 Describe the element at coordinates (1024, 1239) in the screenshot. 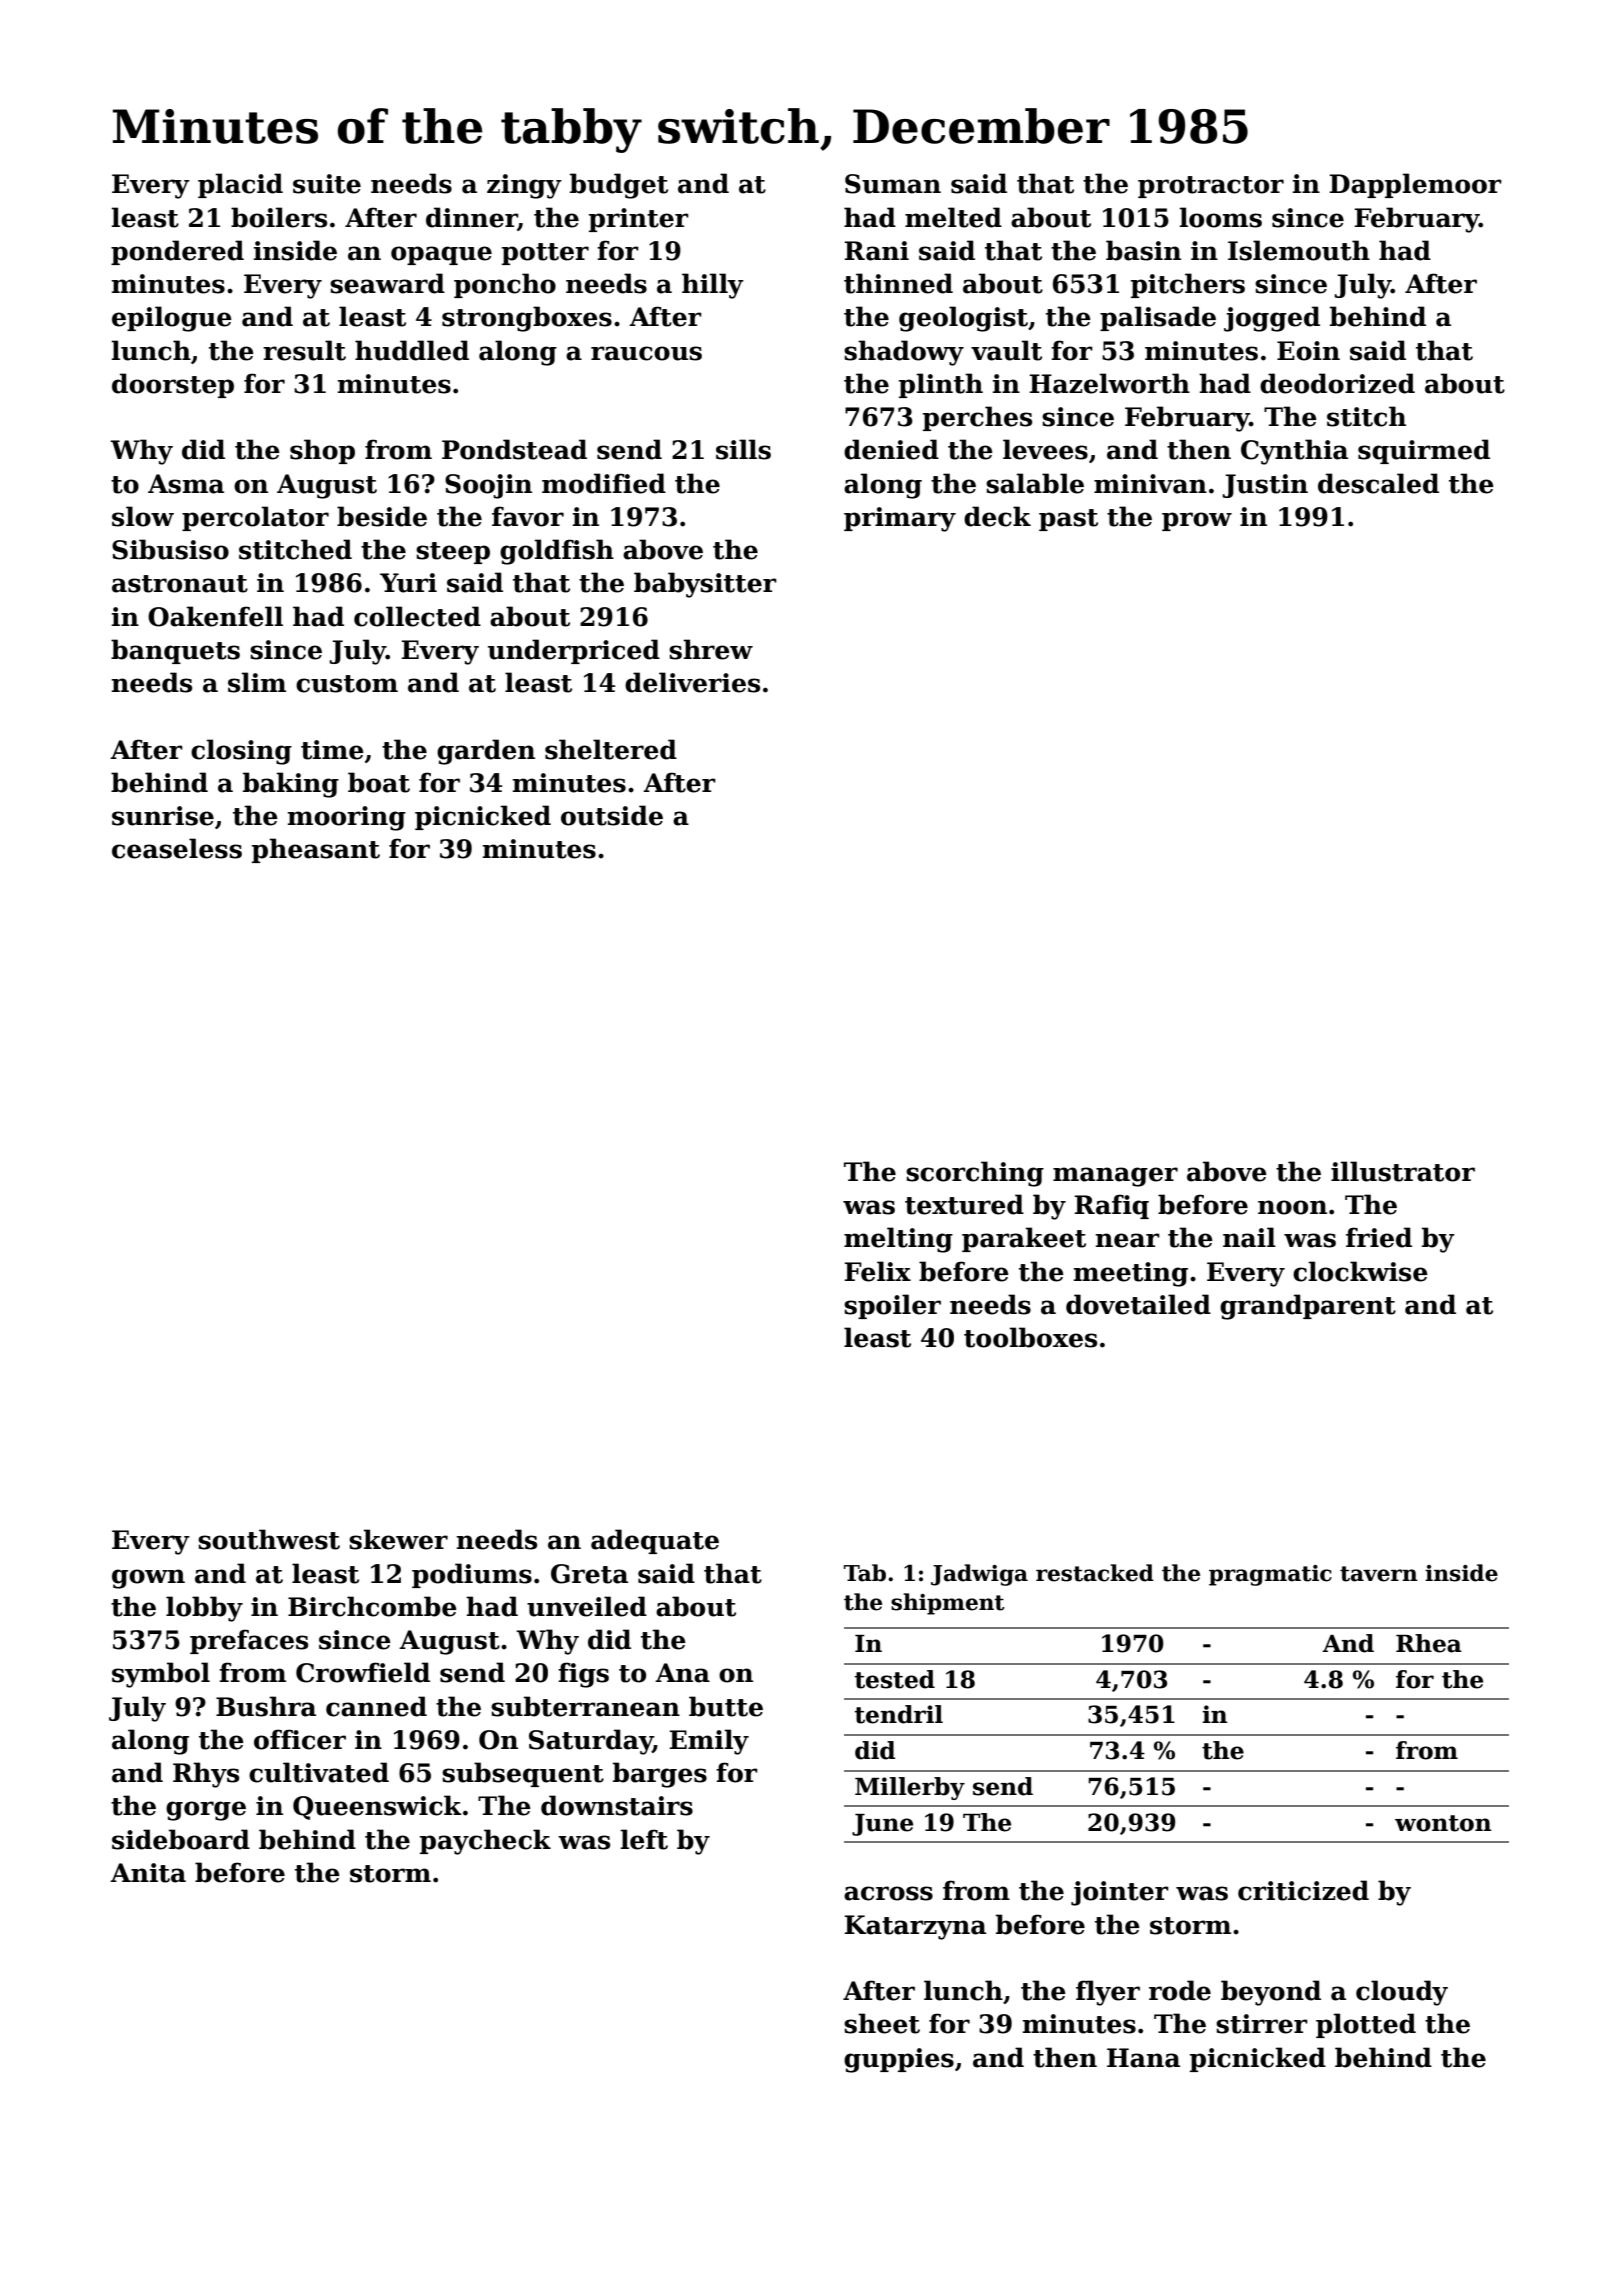

I see `parakeet` at that location.
